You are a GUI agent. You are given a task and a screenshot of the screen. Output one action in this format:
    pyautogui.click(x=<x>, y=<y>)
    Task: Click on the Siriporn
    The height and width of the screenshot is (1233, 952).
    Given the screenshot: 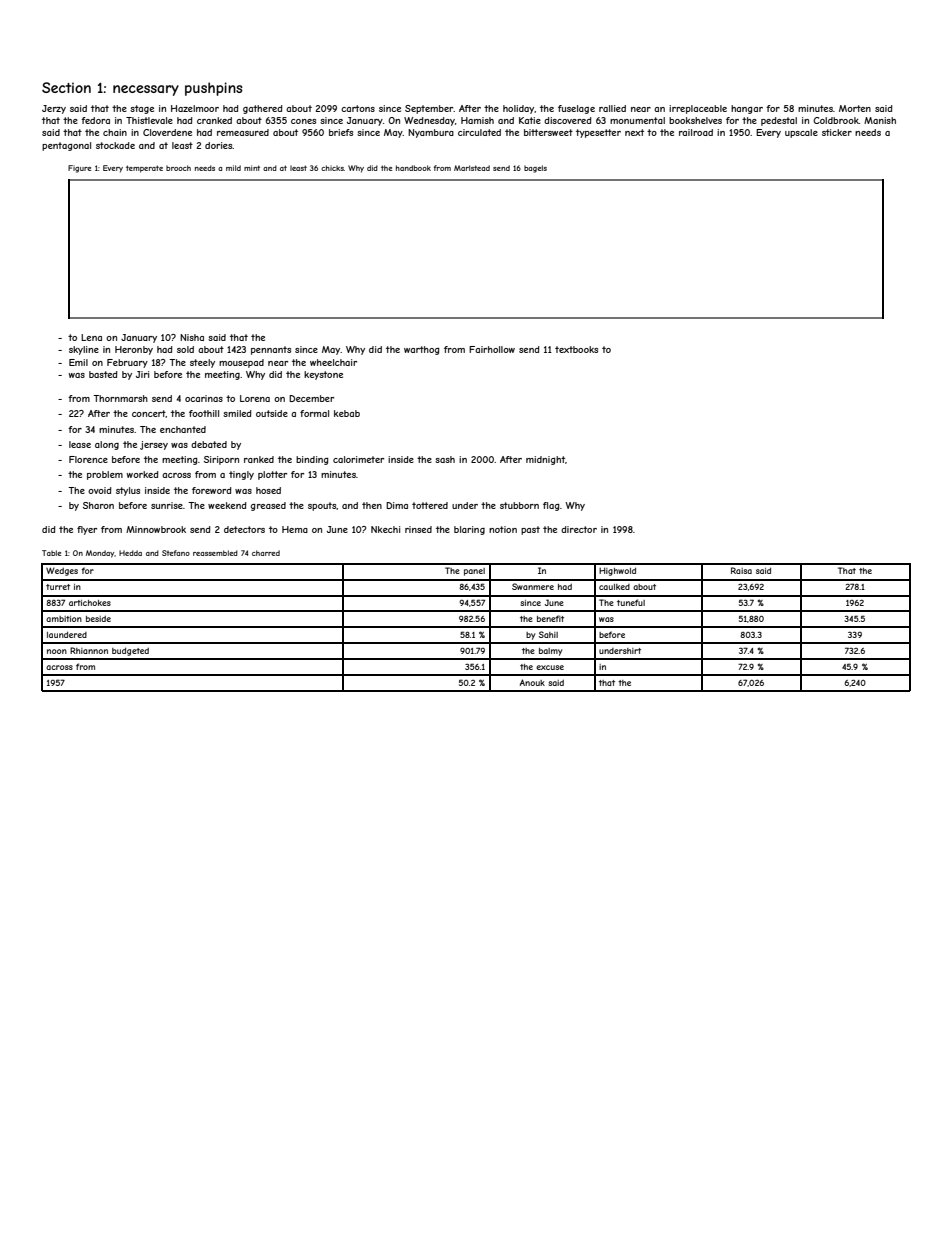 What is the action you would take?
    pyautogui.click(x=221, y=460)
